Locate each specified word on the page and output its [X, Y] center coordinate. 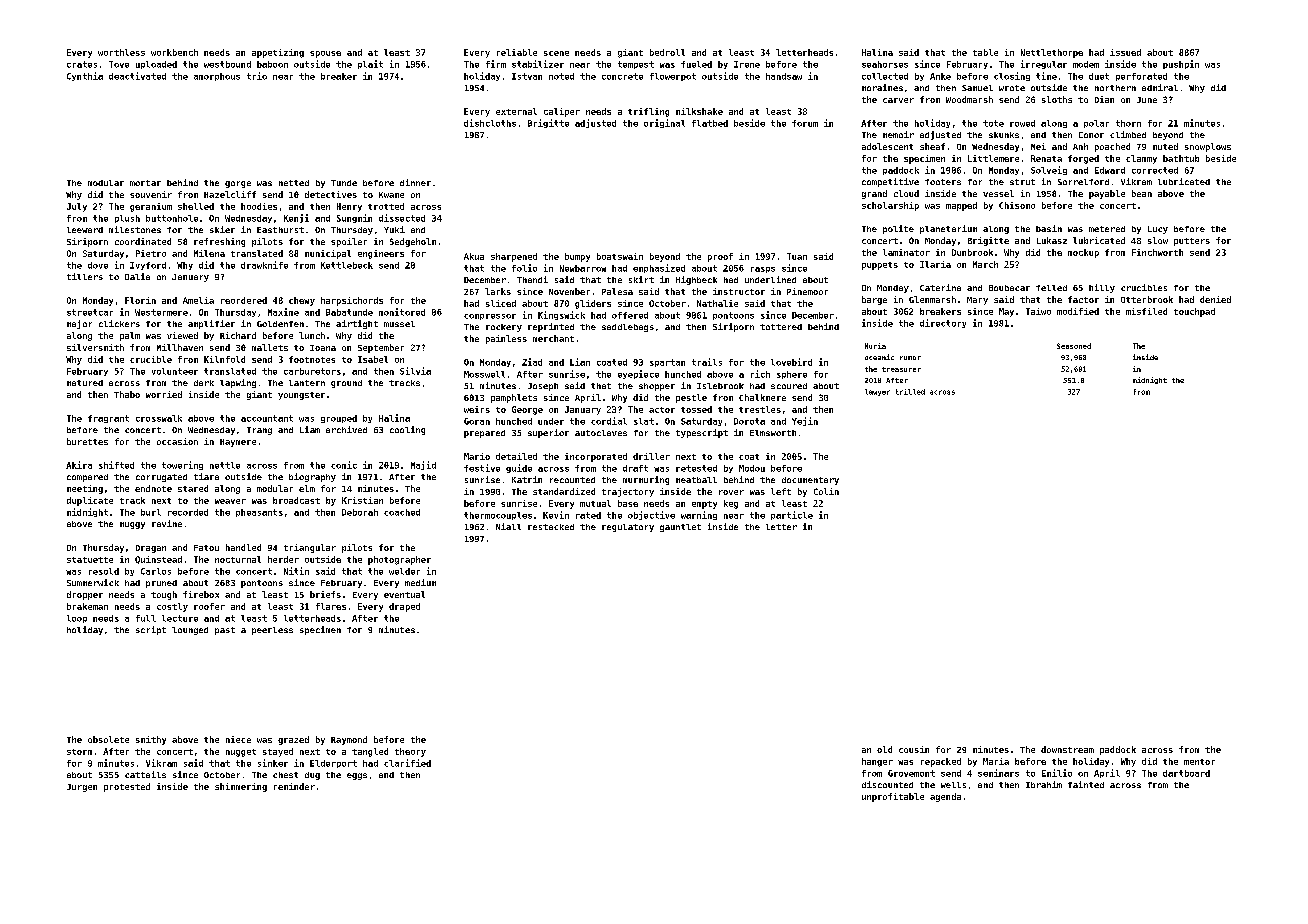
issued [1125, 52]
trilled [910, 392]
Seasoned [1074, 346]
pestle [691, 398]
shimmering [241, 787]
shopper [657, 387]
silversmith [95, 347]
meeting [85, 489]
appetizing [278, 53]
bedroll [667, 52]
